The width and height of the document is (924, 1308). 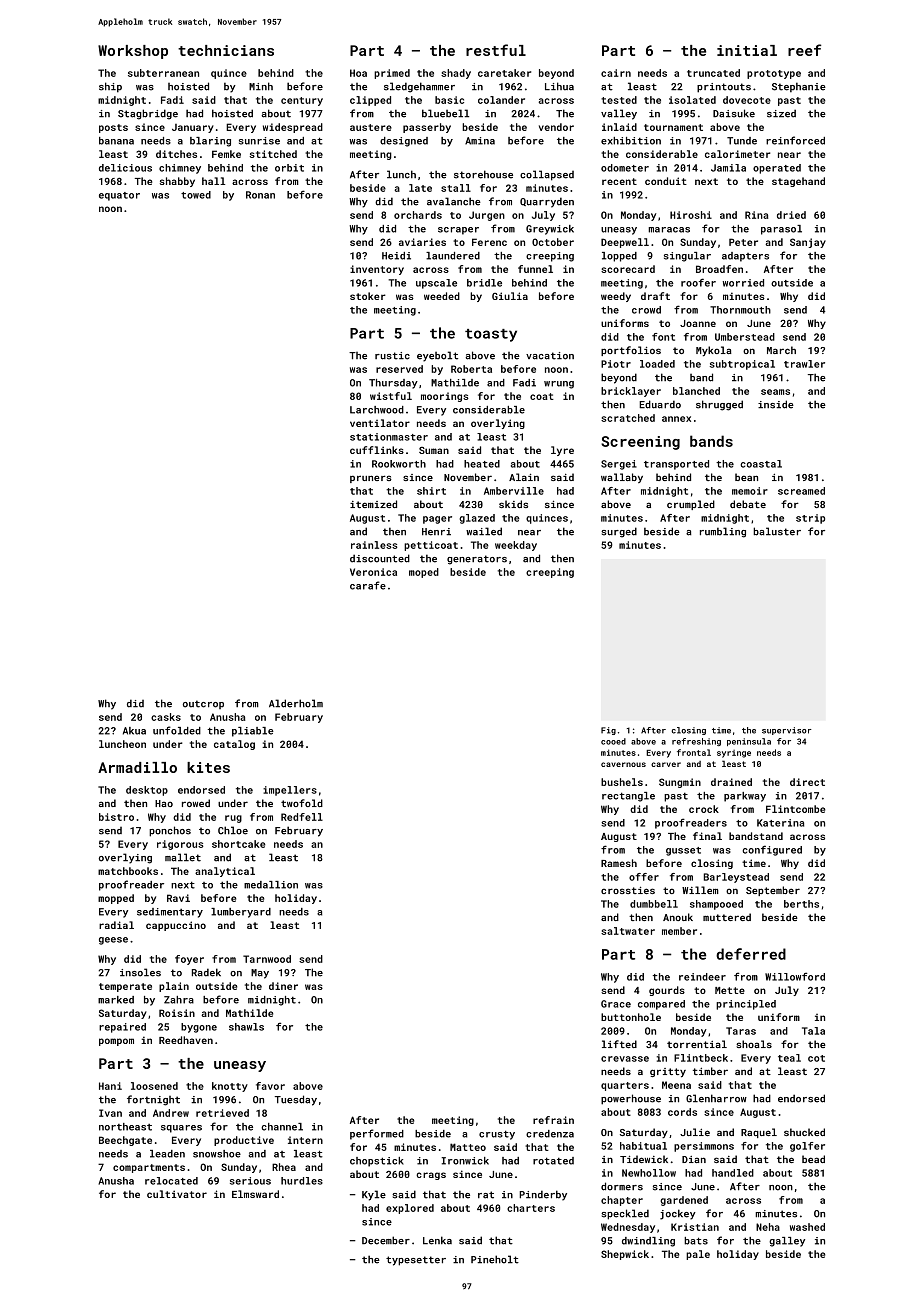 I want to click on aviaries, so click(x=422, y=242).
